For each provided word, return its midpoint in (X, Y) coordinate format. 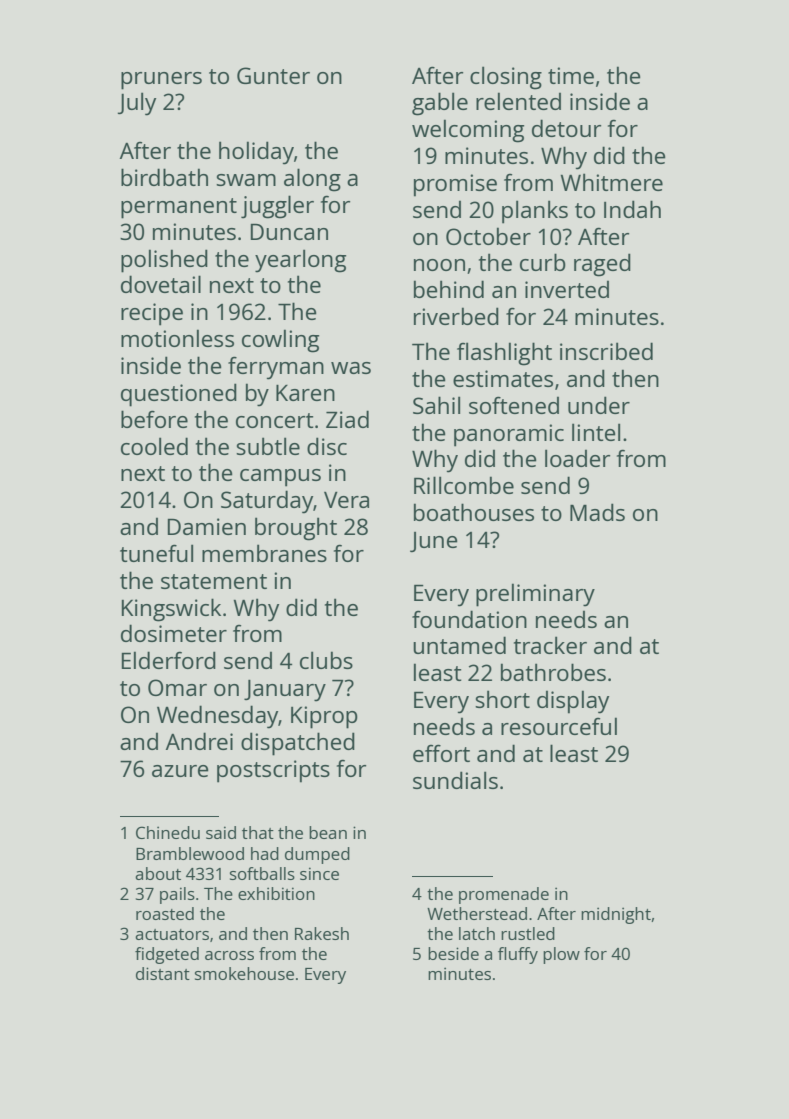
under (599, 405)
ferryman (276, 368)
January (285, 691)
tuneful (156, 553)
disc (327, 446)
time (571, 75)
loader (577, 458)
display (573, 702)
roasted (165, 913)
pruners (161, 81)
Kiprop (324, 717)
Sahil (436, 405)
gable (440, 104)
